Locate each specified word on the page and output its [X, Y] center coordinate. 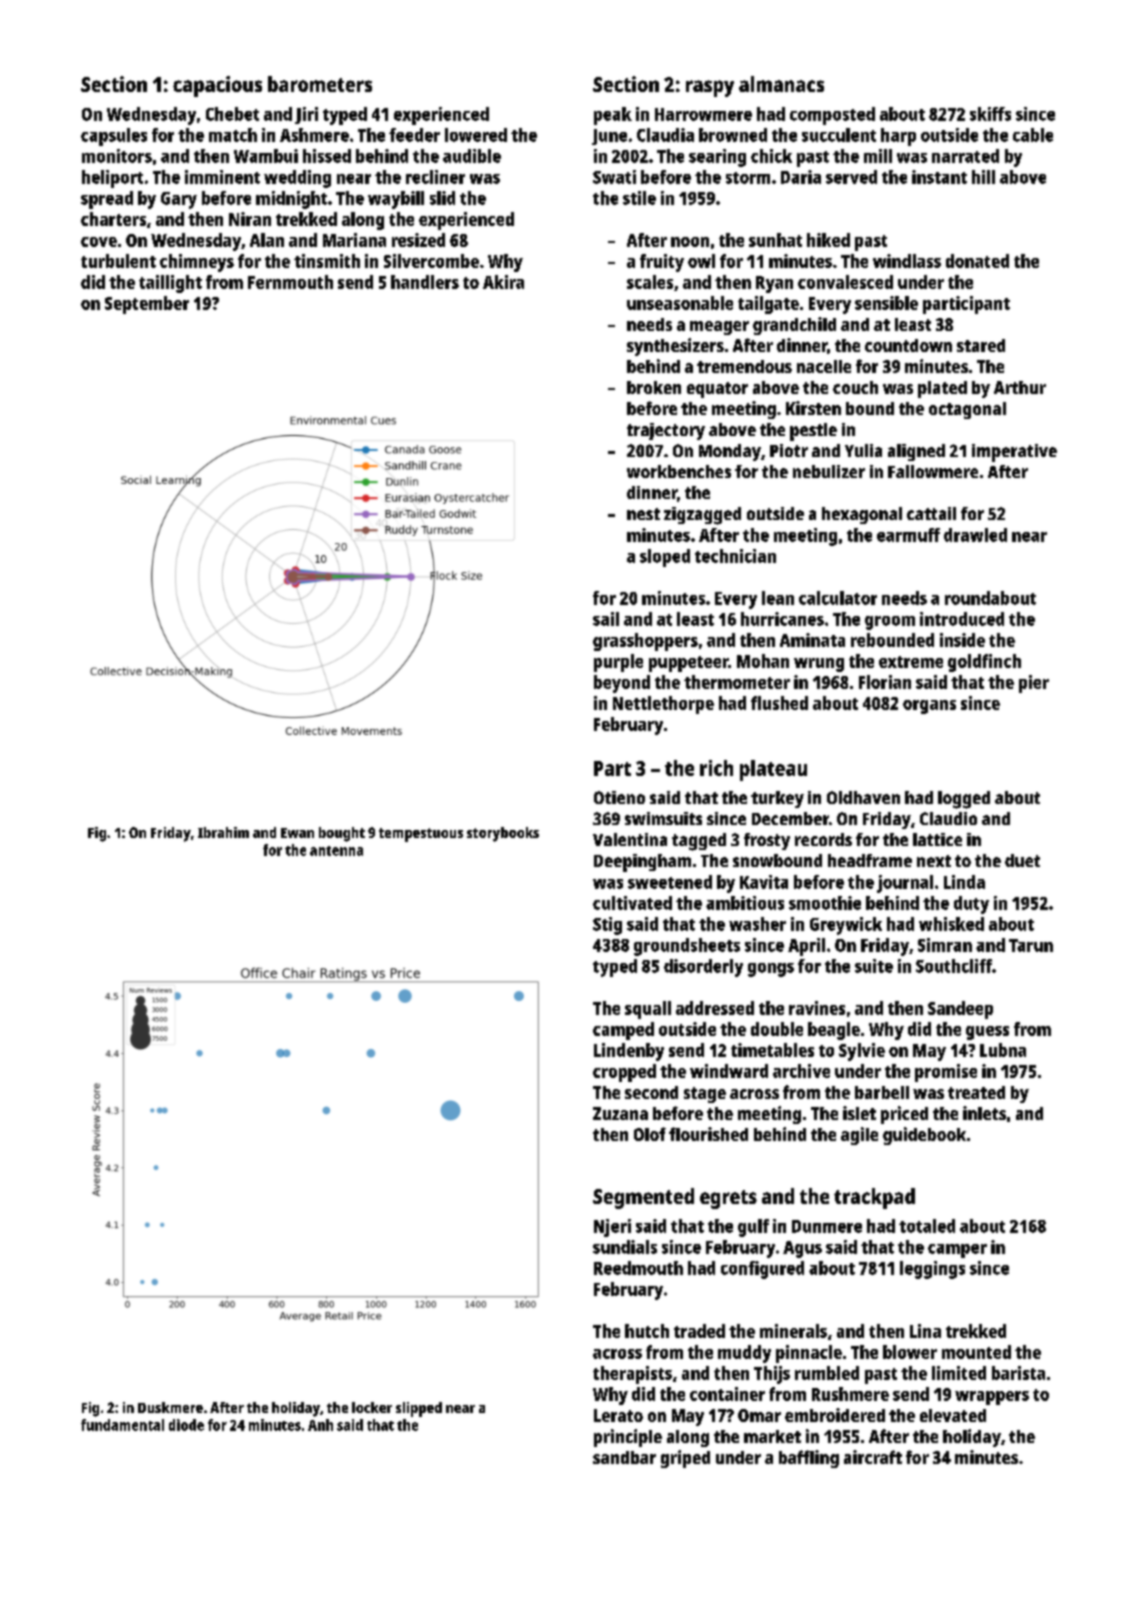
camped [623, 1031]
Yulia [863, 450]
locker [372, 1407]
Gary [179, 200]
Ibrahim [223, 832]
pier [1034, 684]
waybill [396, 200]
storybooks [503, 834]
